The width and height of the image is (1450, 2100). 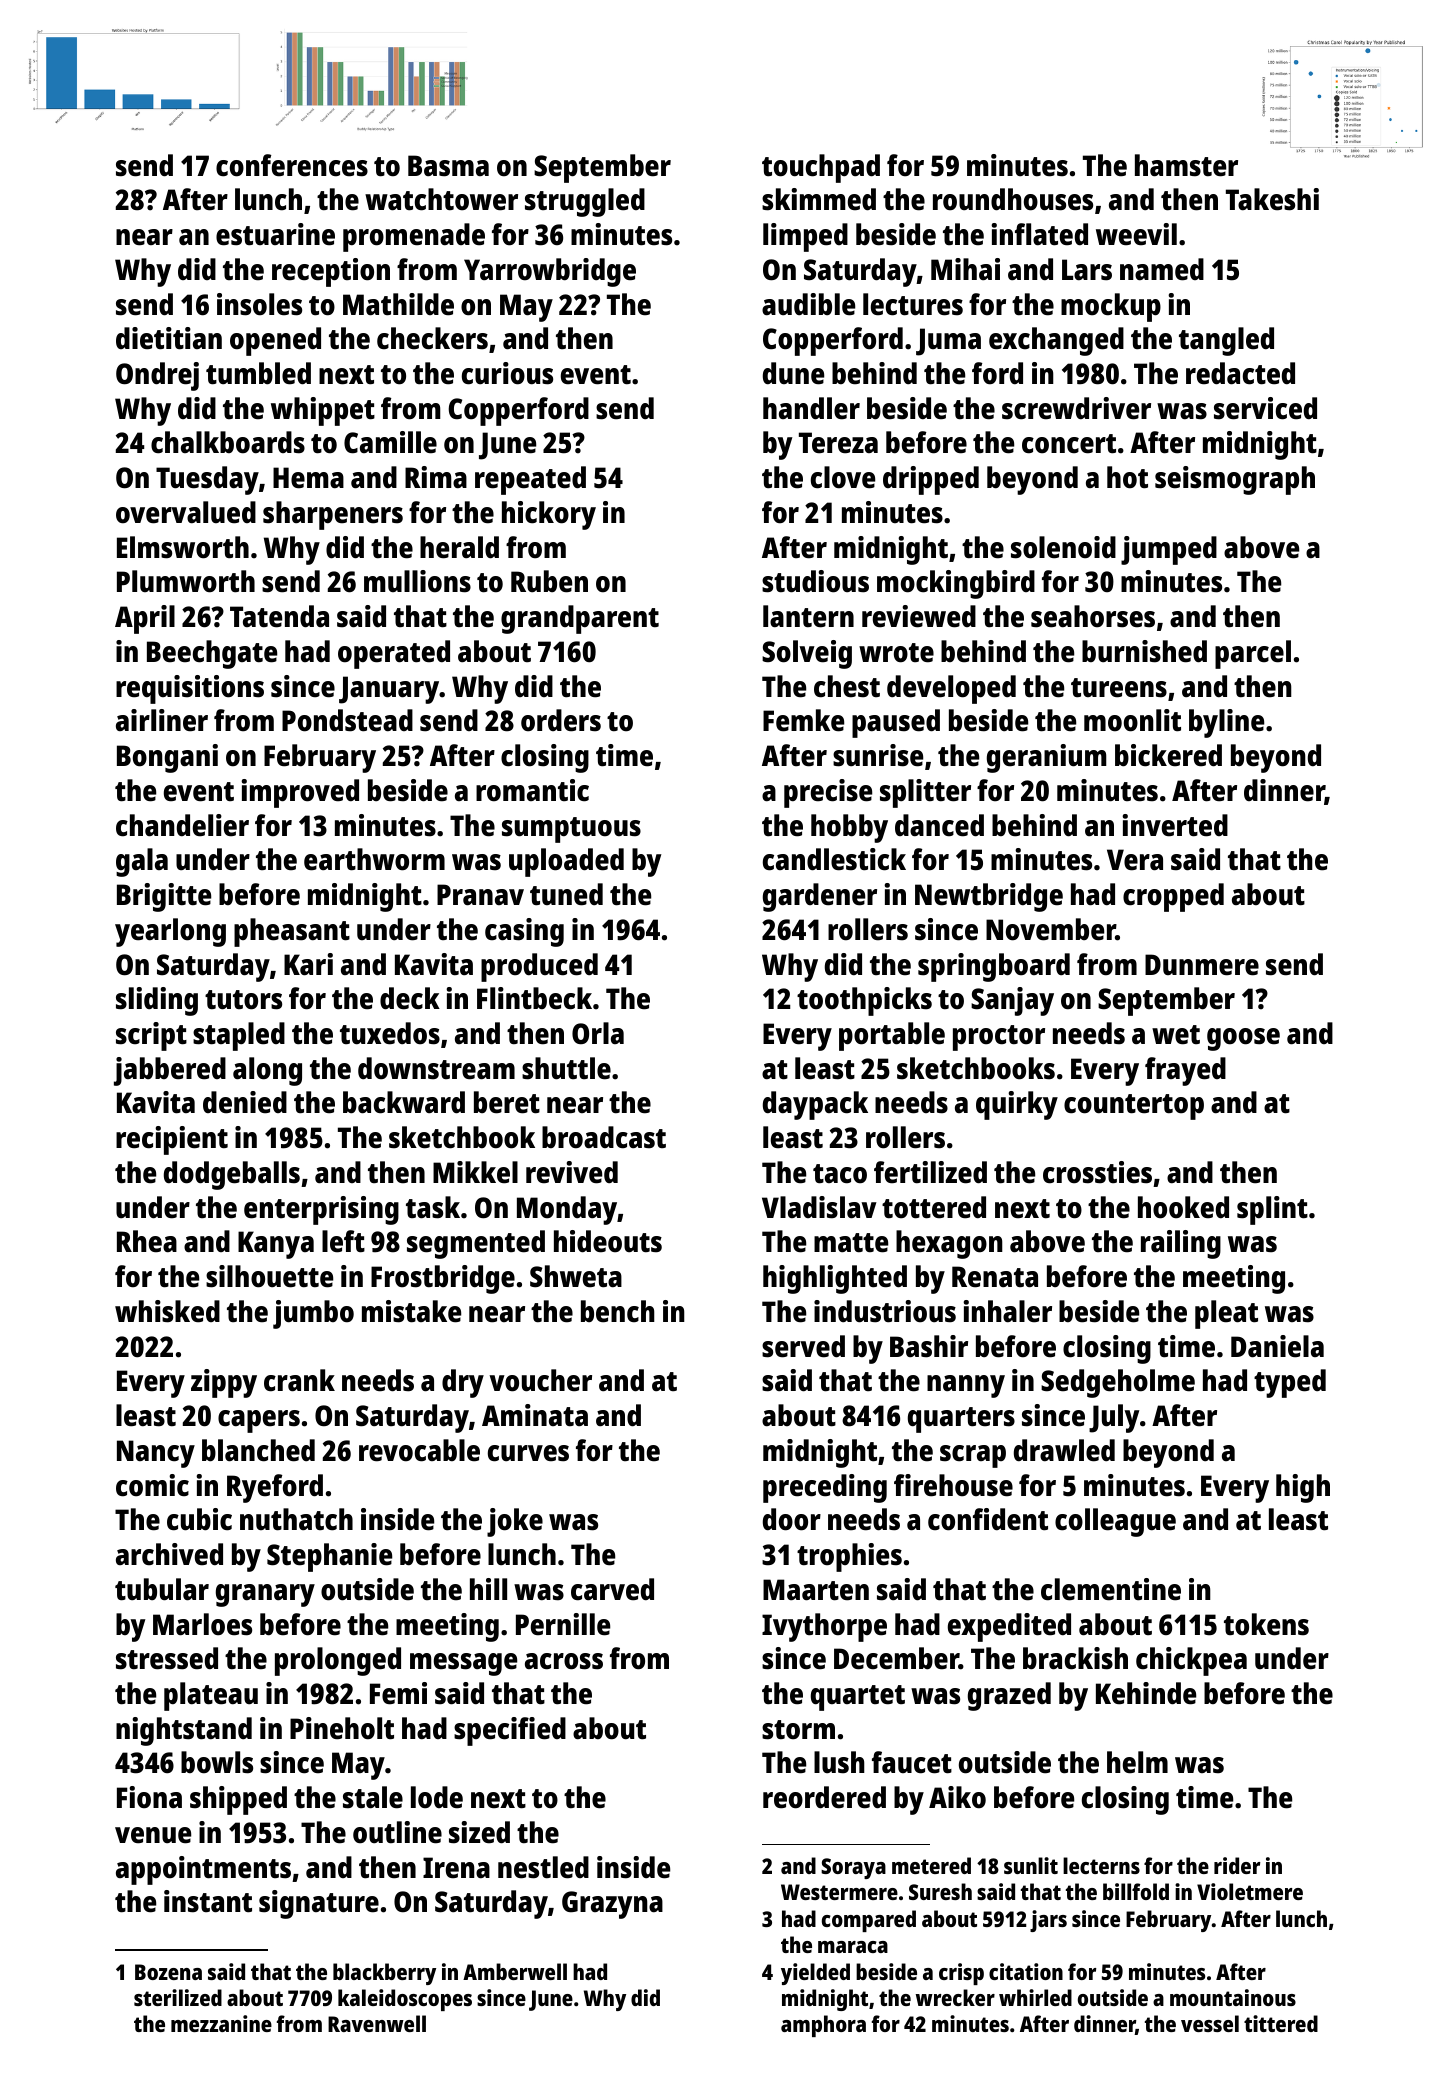 What do you see at coordinates (333, 515) in the image?
I see `sharpeners` at bounding box center [333, 515].
